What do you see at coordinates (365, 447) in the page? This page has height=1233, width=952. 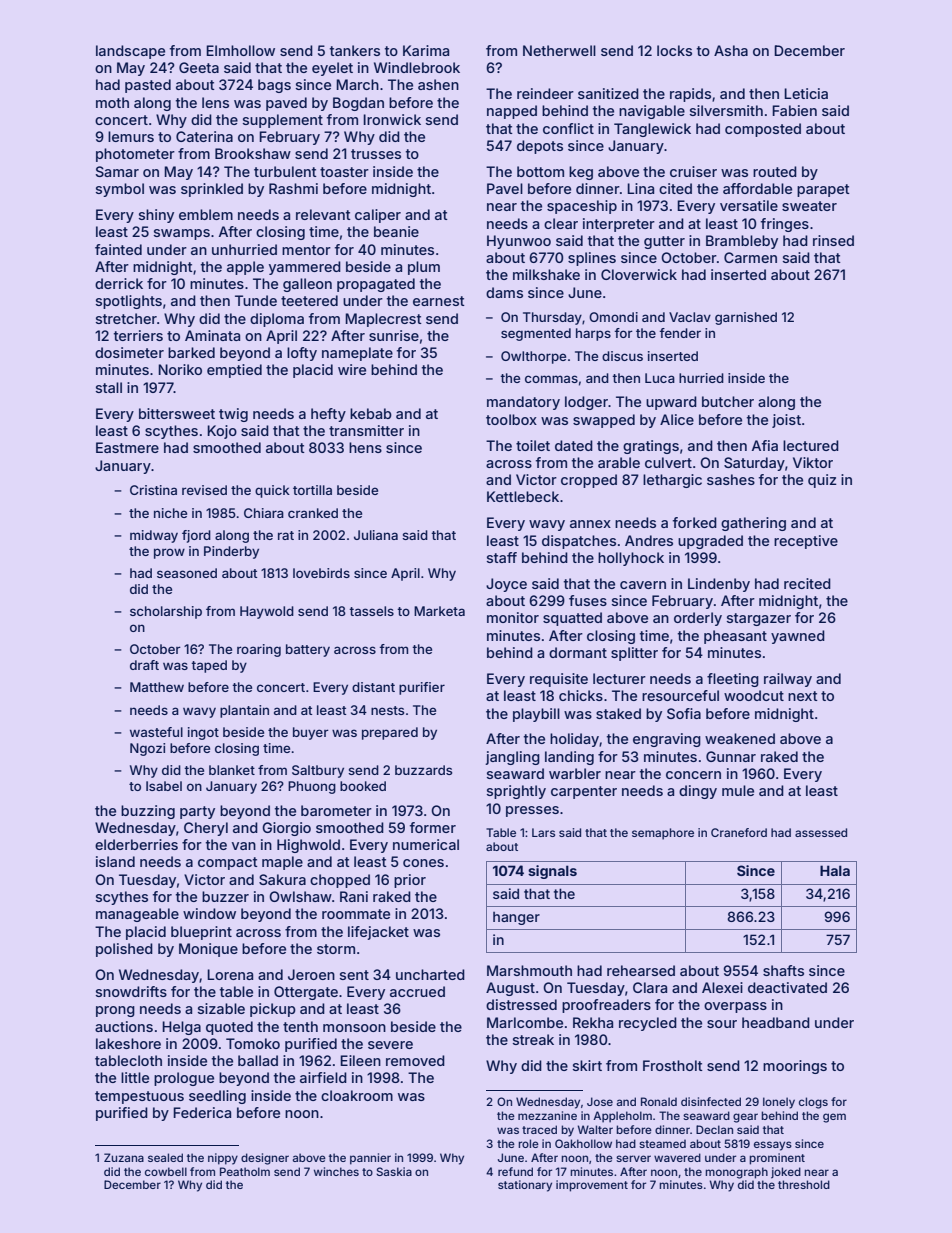 I see `hens` at bounding box center [365, 447].
